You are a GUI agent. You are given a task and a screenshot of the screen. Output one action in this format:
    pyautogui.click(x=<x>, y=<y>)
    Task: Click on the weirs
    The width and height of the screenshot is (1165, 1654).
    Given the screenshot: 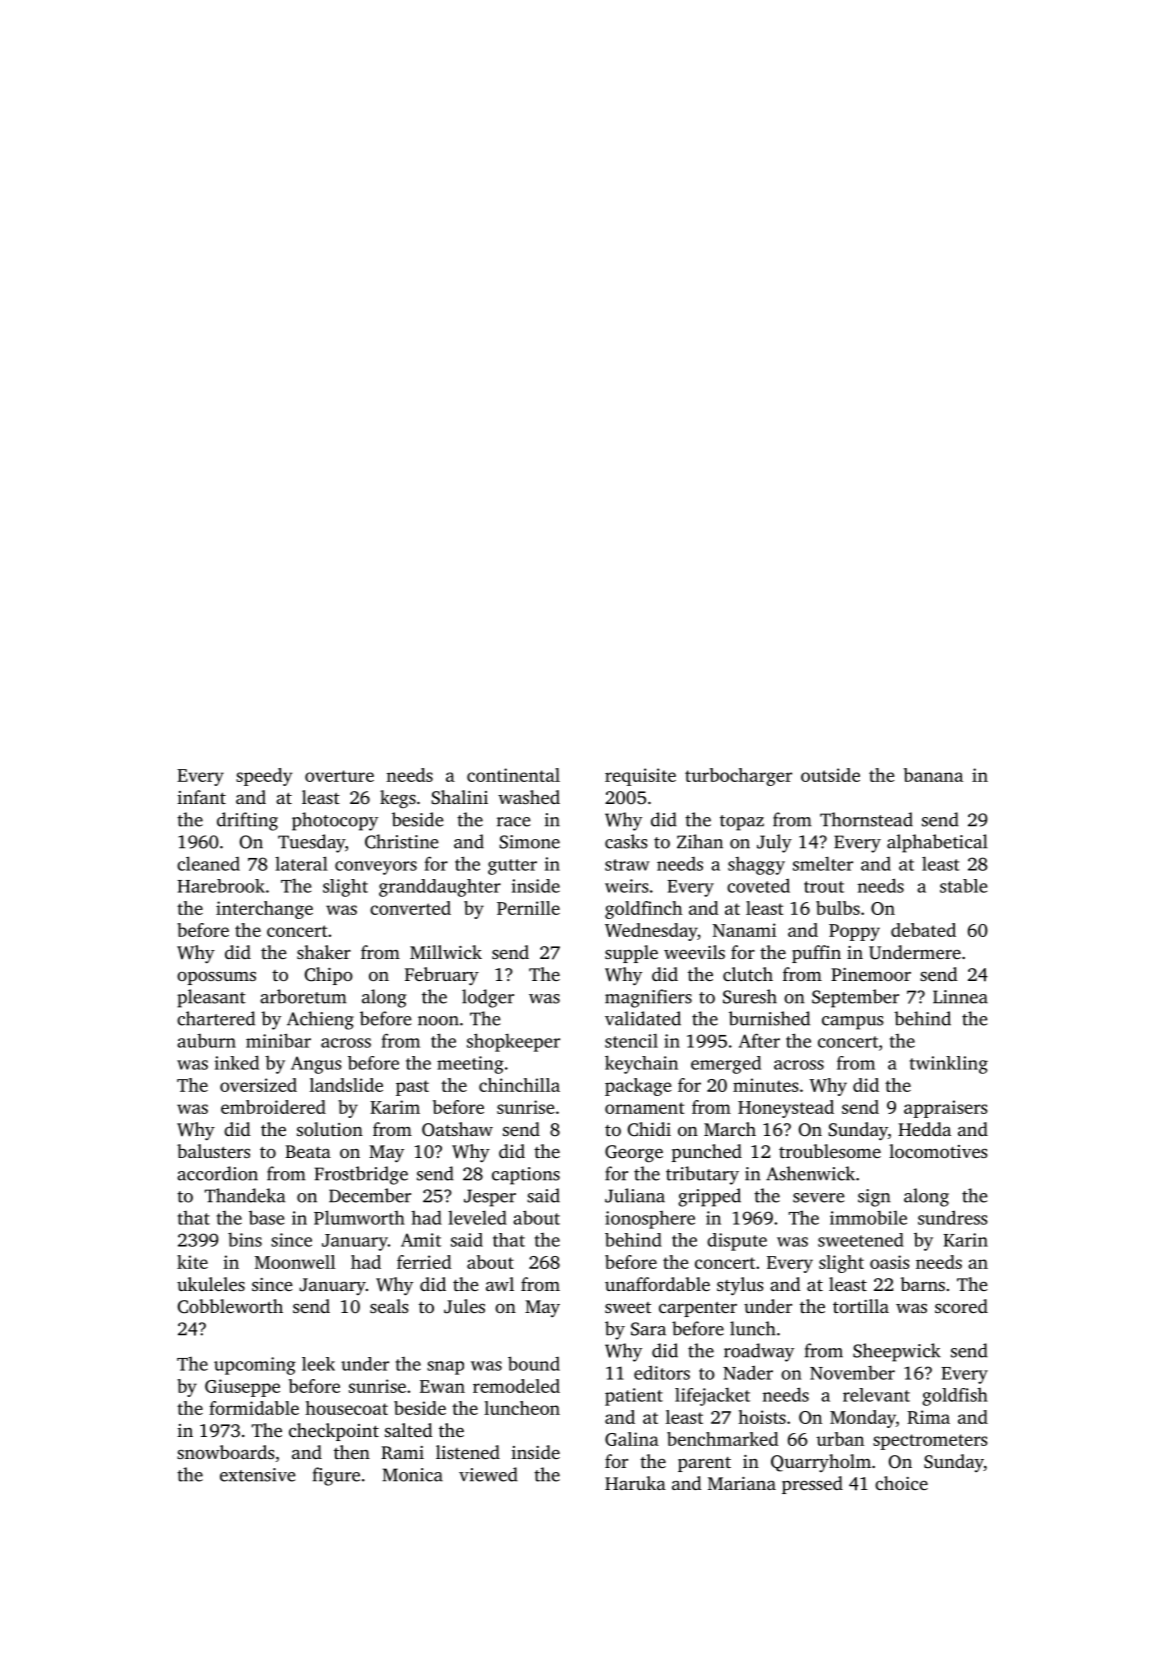 What is the action you would take?
    pyautogui.click(x=627, y=886)
